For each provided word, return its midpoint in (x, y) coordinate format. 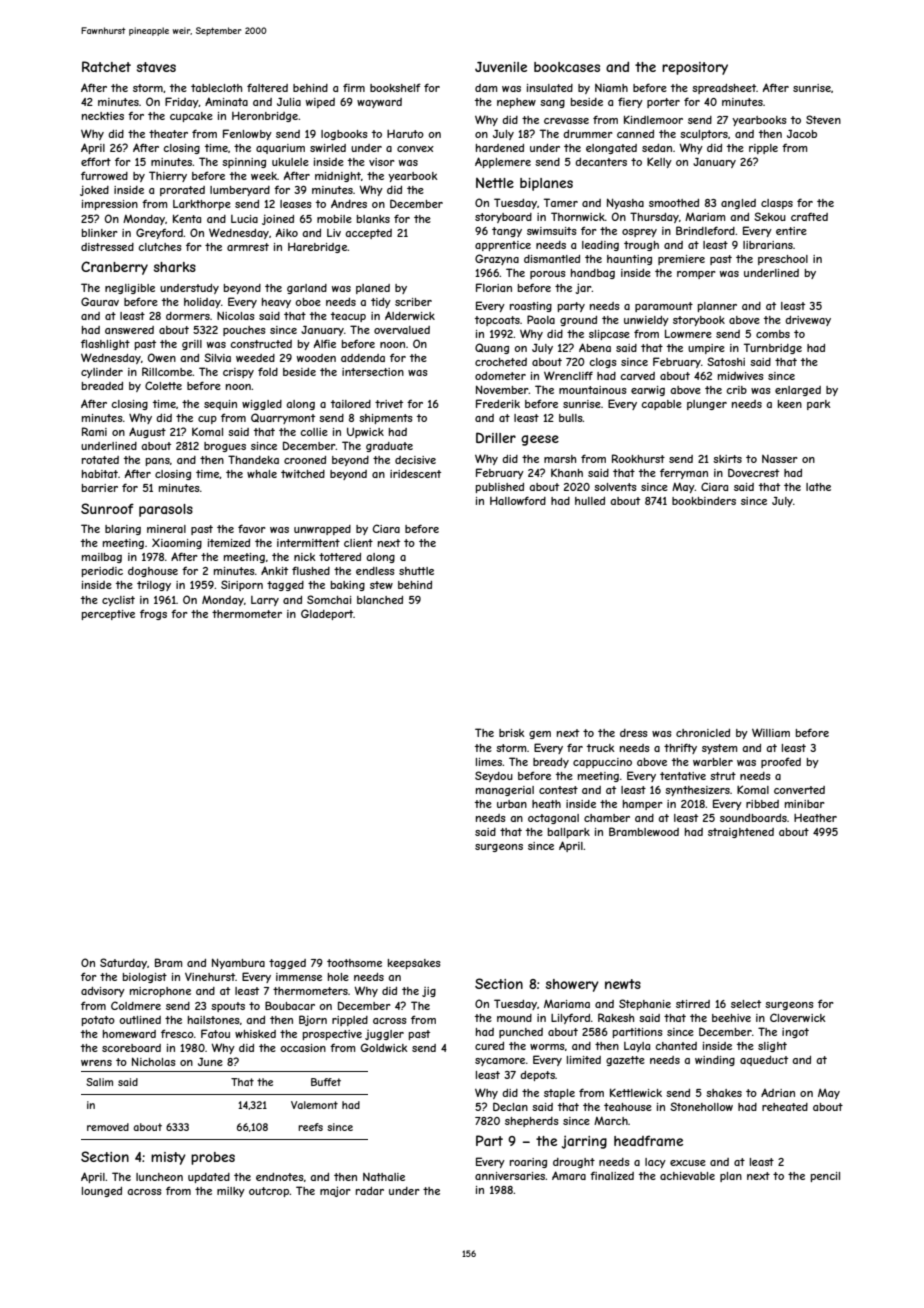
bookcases (567, 67)
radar (370, 1191)
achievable (687, 1176)
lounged (102, 1192)
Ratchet (106, 66)
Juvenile (501, 67)
